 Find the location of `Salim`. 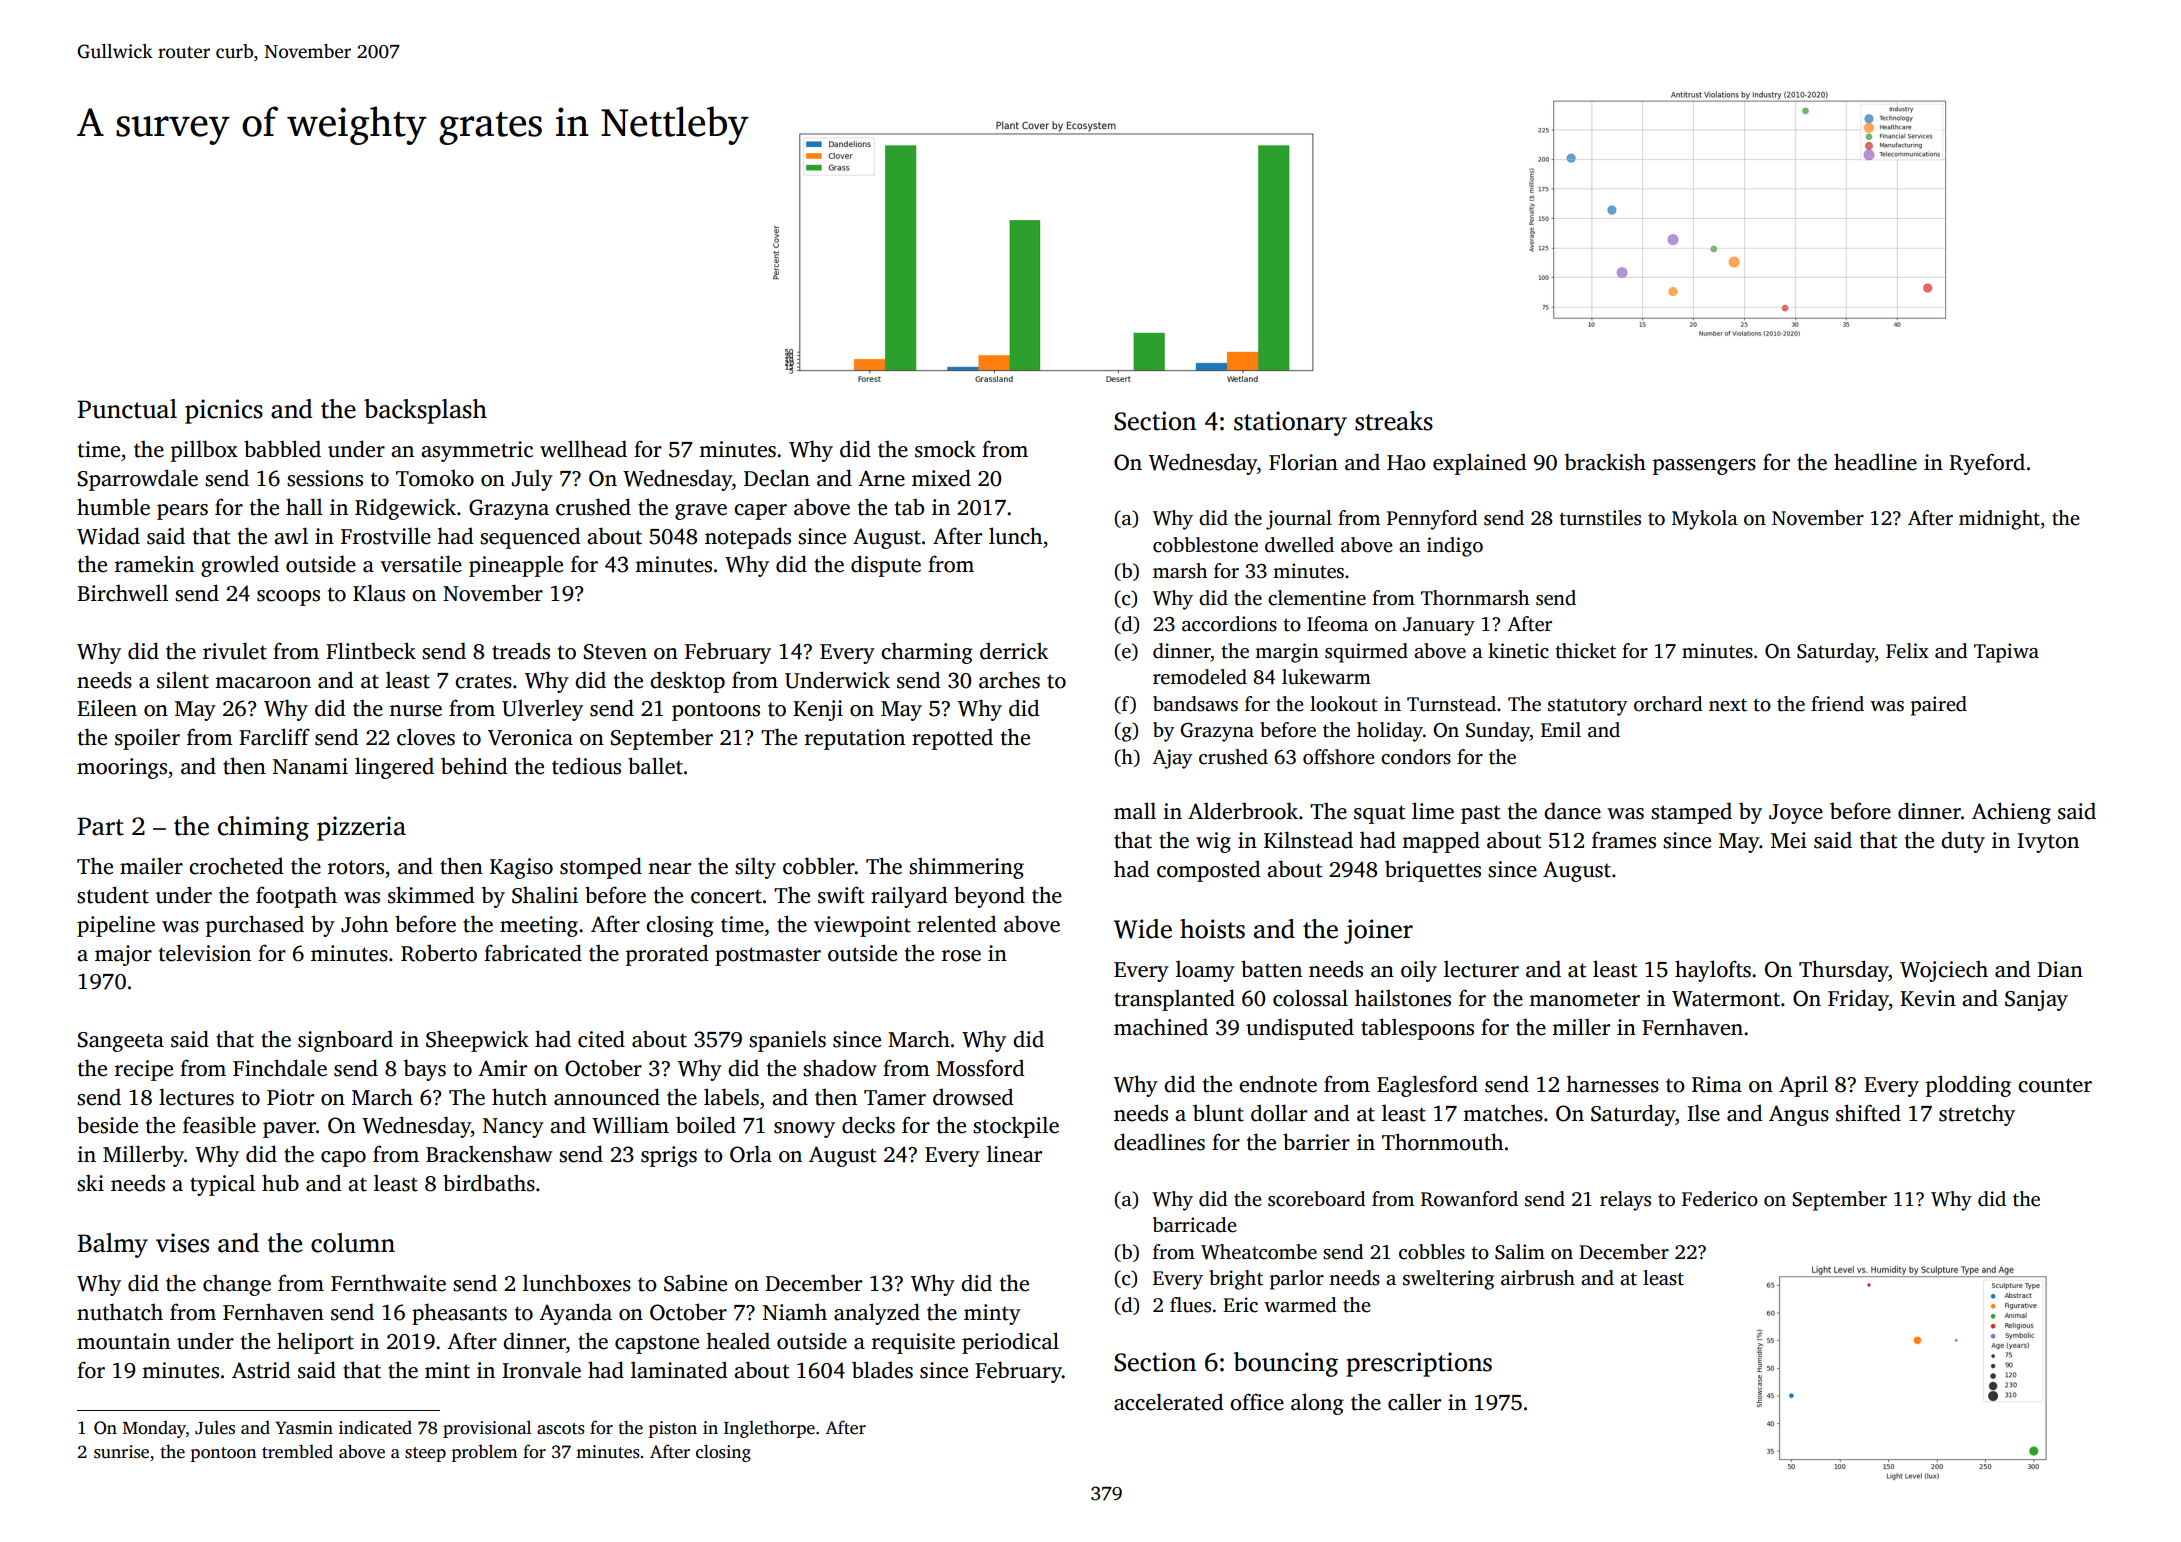

Salim is located at coordinates (1520, 1252).
